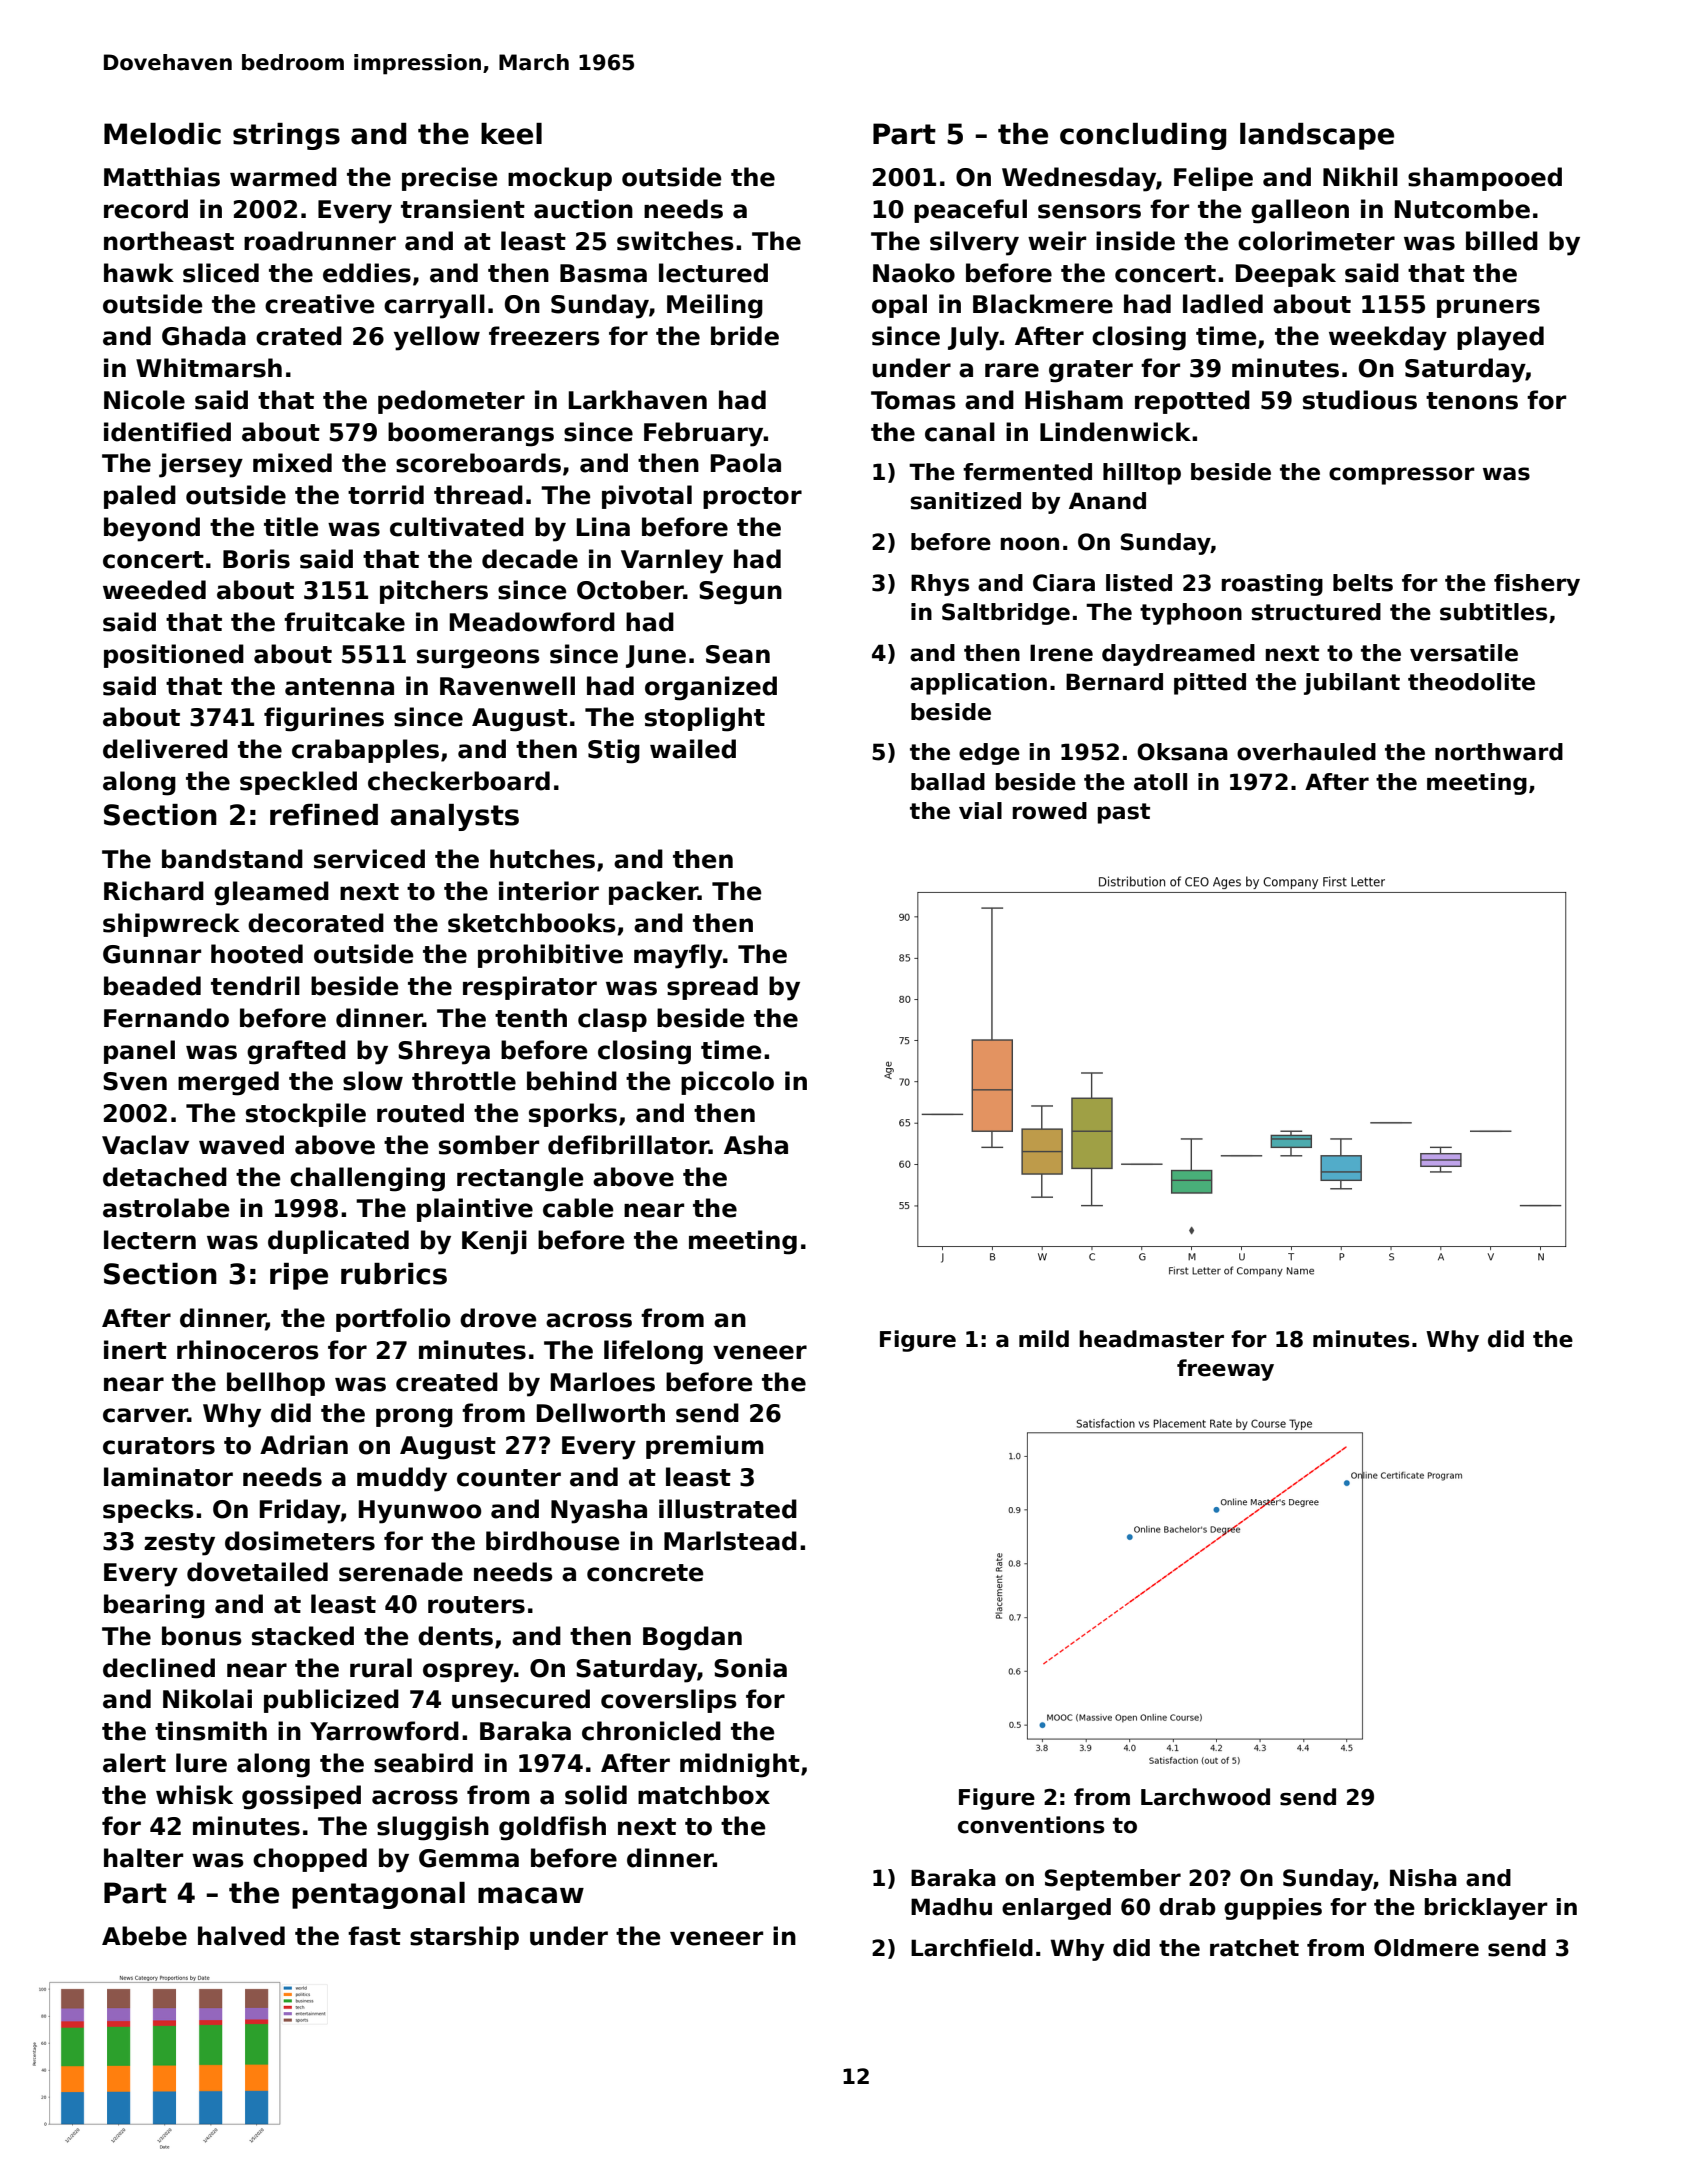 Image resolution: width=1683 pixels, height=2178 pixels. What do you see at coordinates (171, 925) in the document?
I see `shipwreck` at bounding box center [171, 925].
